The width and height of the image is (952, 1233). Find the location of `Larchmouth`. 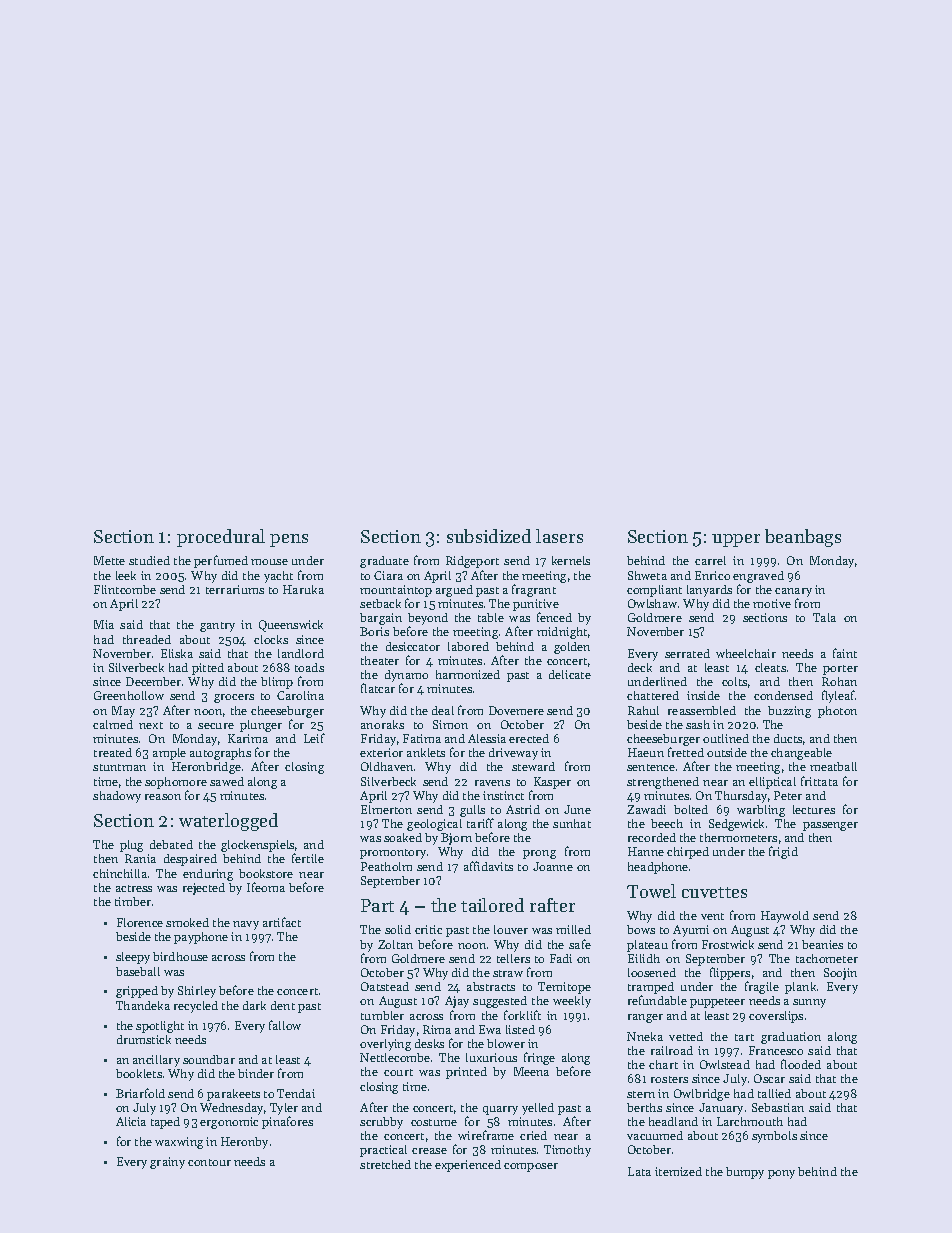

Larchmouth is located at coordinates (750, 1121).
